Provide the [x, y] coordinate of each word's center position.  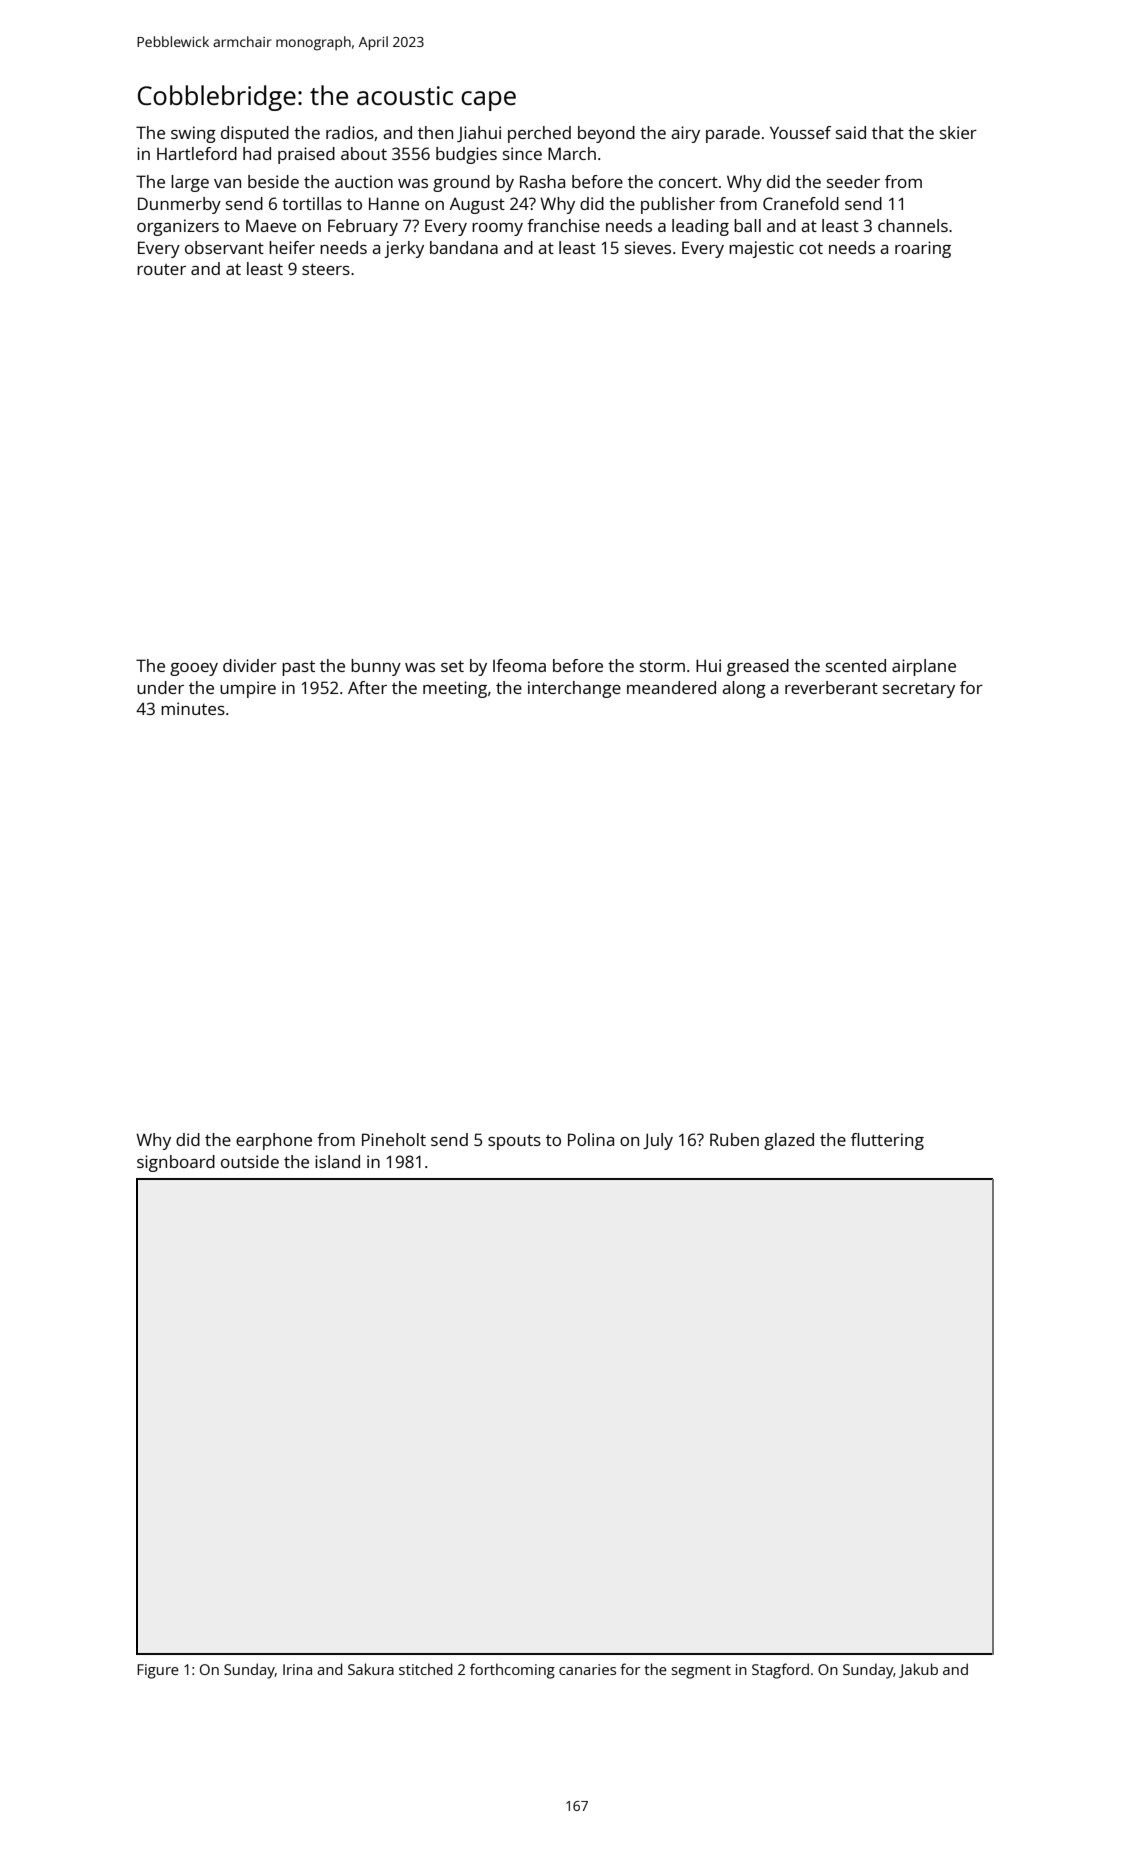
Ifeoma [519, 665]
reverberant [831, 687]
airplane [924, 667]
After [367, 687]
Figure [158, 1671]
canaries [587, 1669]
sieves [648, 247]
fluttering [887, 1141]
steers [326, 269]
